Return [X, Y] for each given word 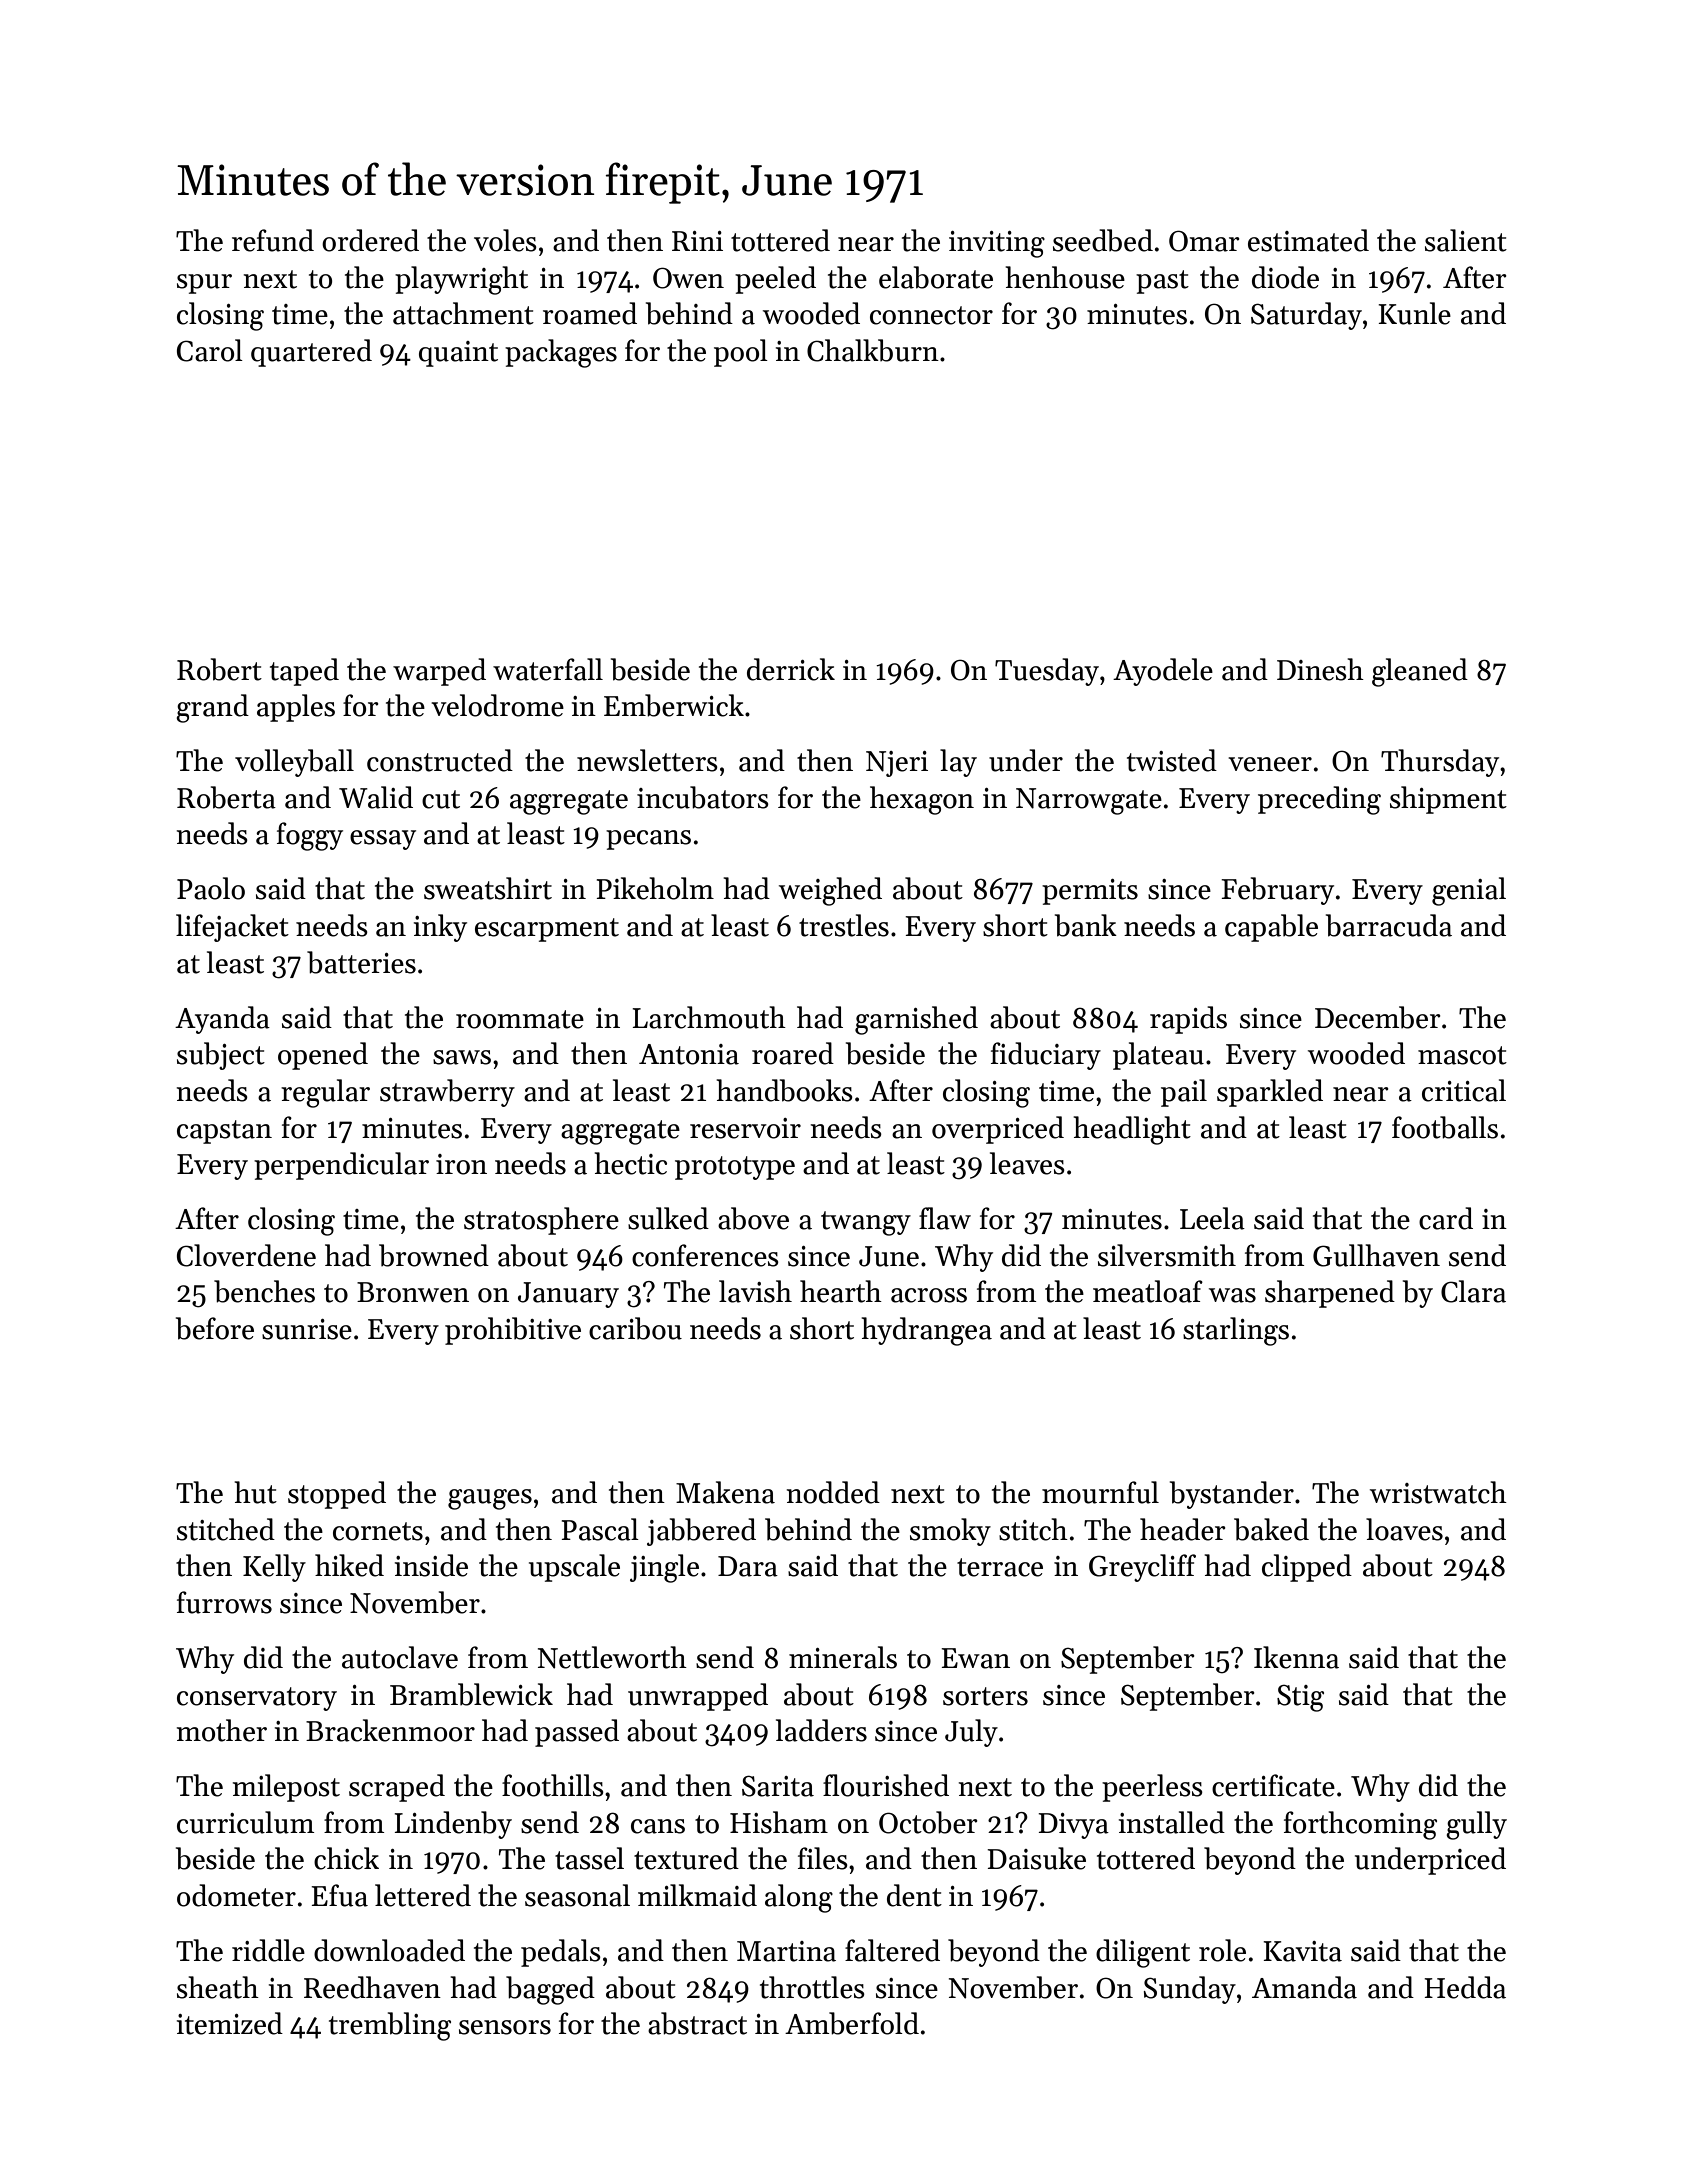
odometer [236, 1895]
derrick [791, 669]
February [1277, 891]
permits [1090, 892]
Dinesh [1320, 669]
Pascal [600, 1529]
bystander [1232, 1495]
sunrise [307, 1329]
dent [914, 1895]
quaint [458, 354]
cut [441, 799]
